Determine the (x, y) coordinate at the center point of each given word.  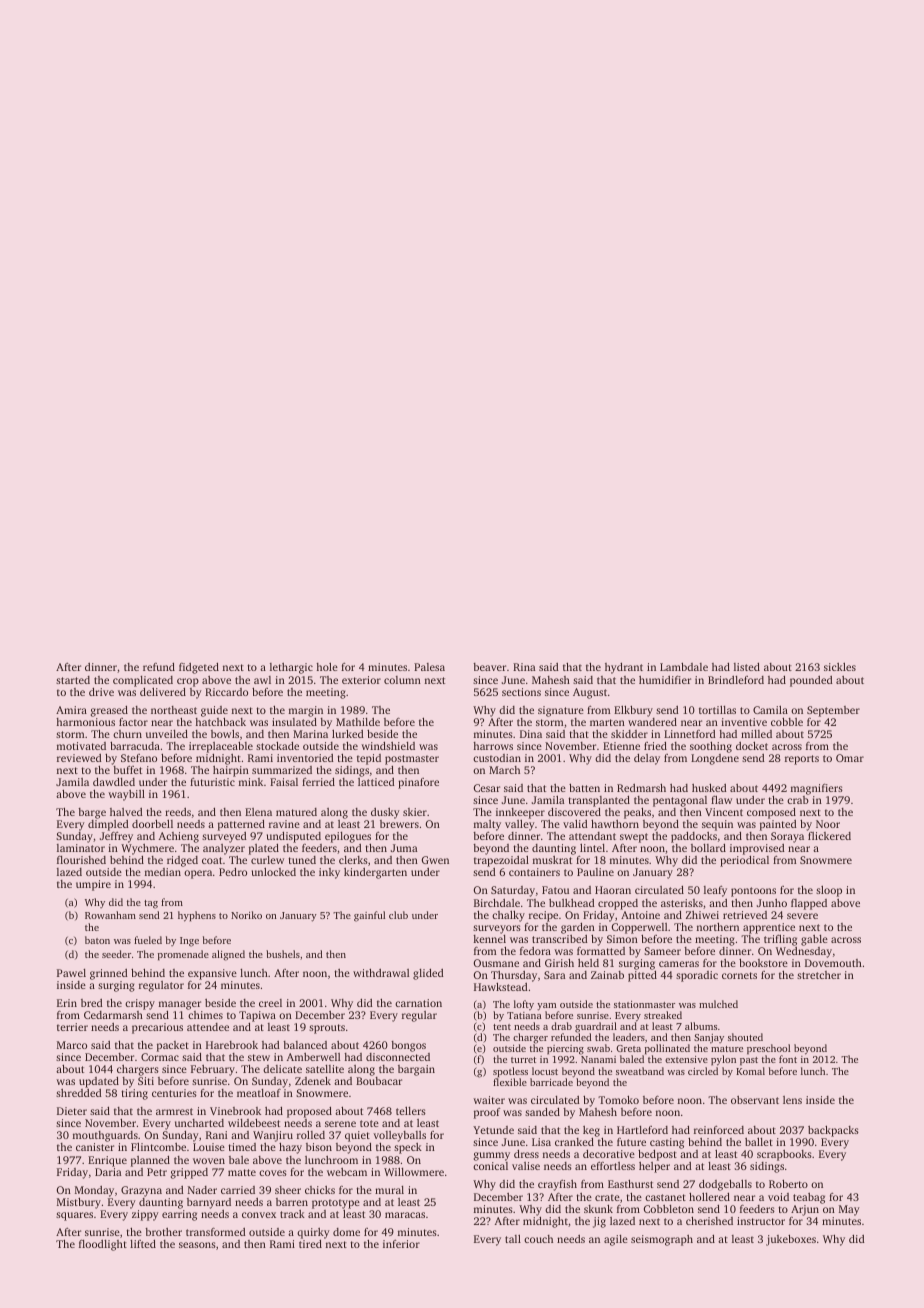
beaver (489, 667)
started (73, 680)
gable (814, 940)
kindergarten (375, 873)
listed (747, 667)
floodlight (103, 1245)
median (163, 872)
